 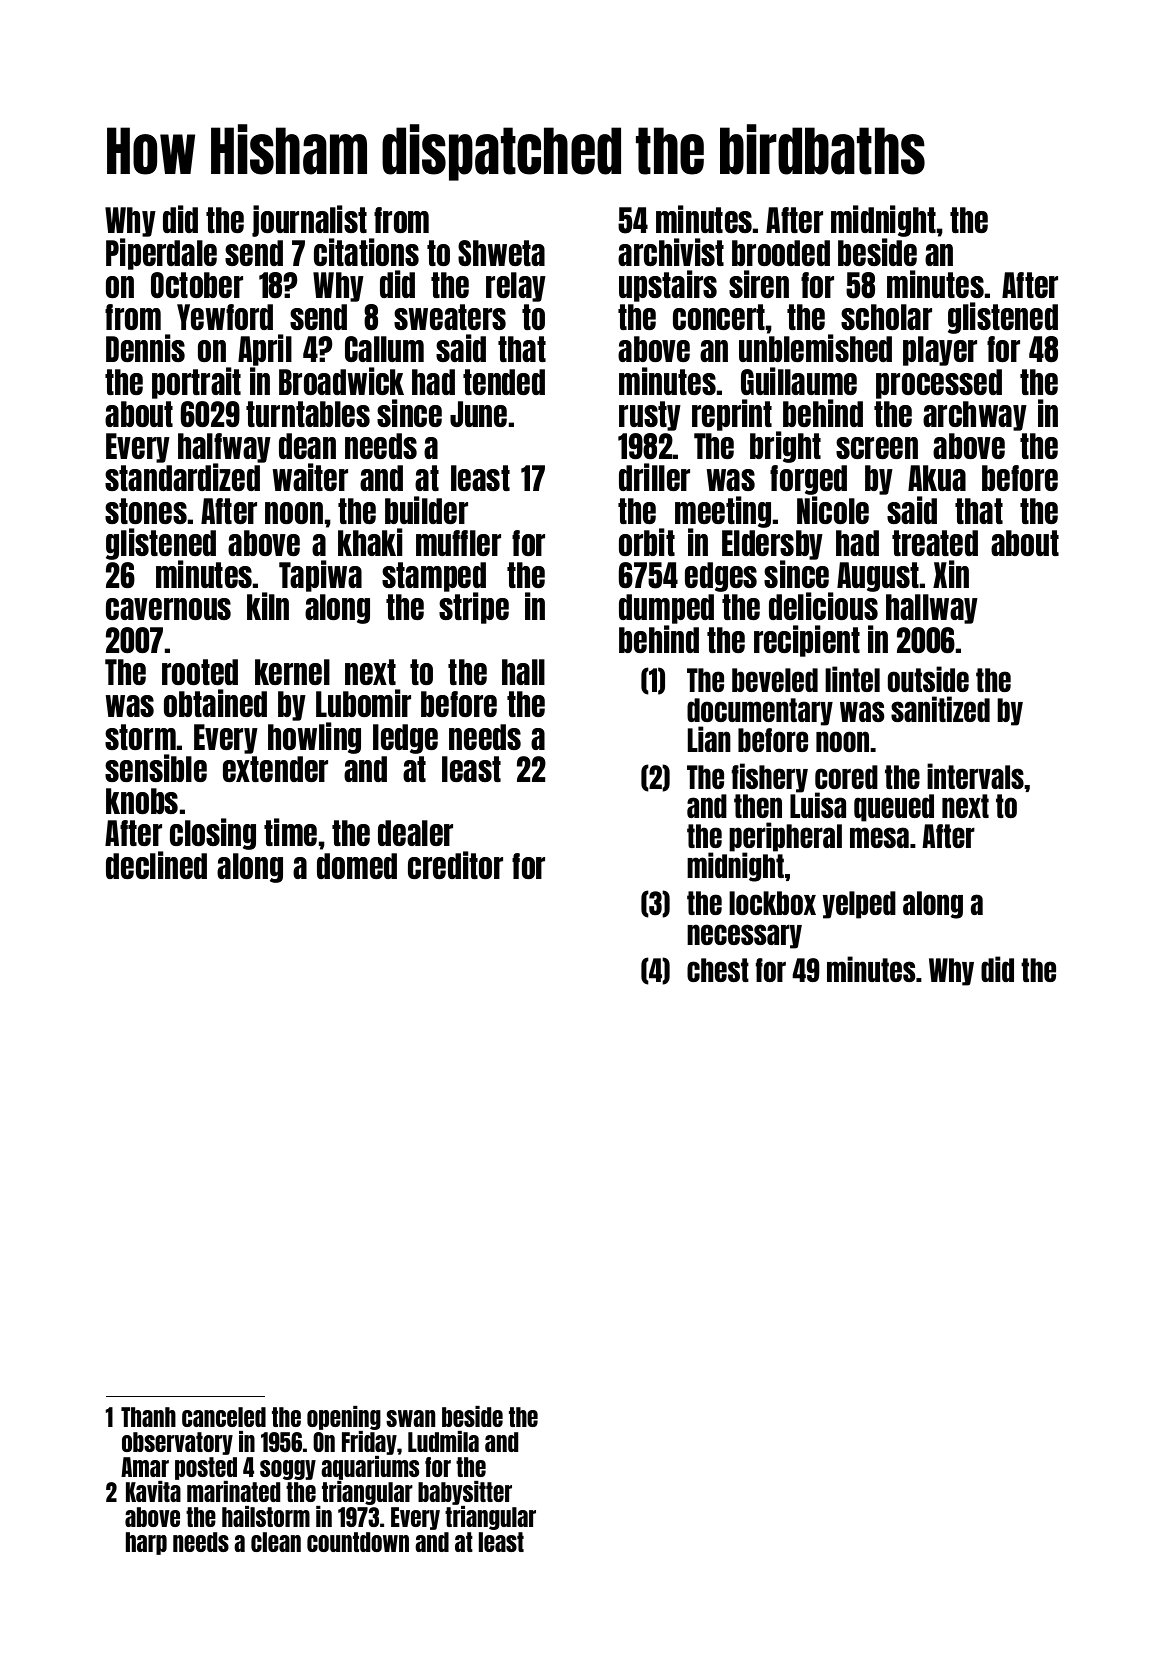 I want to click on archivist, so click(x=671, y=252).
